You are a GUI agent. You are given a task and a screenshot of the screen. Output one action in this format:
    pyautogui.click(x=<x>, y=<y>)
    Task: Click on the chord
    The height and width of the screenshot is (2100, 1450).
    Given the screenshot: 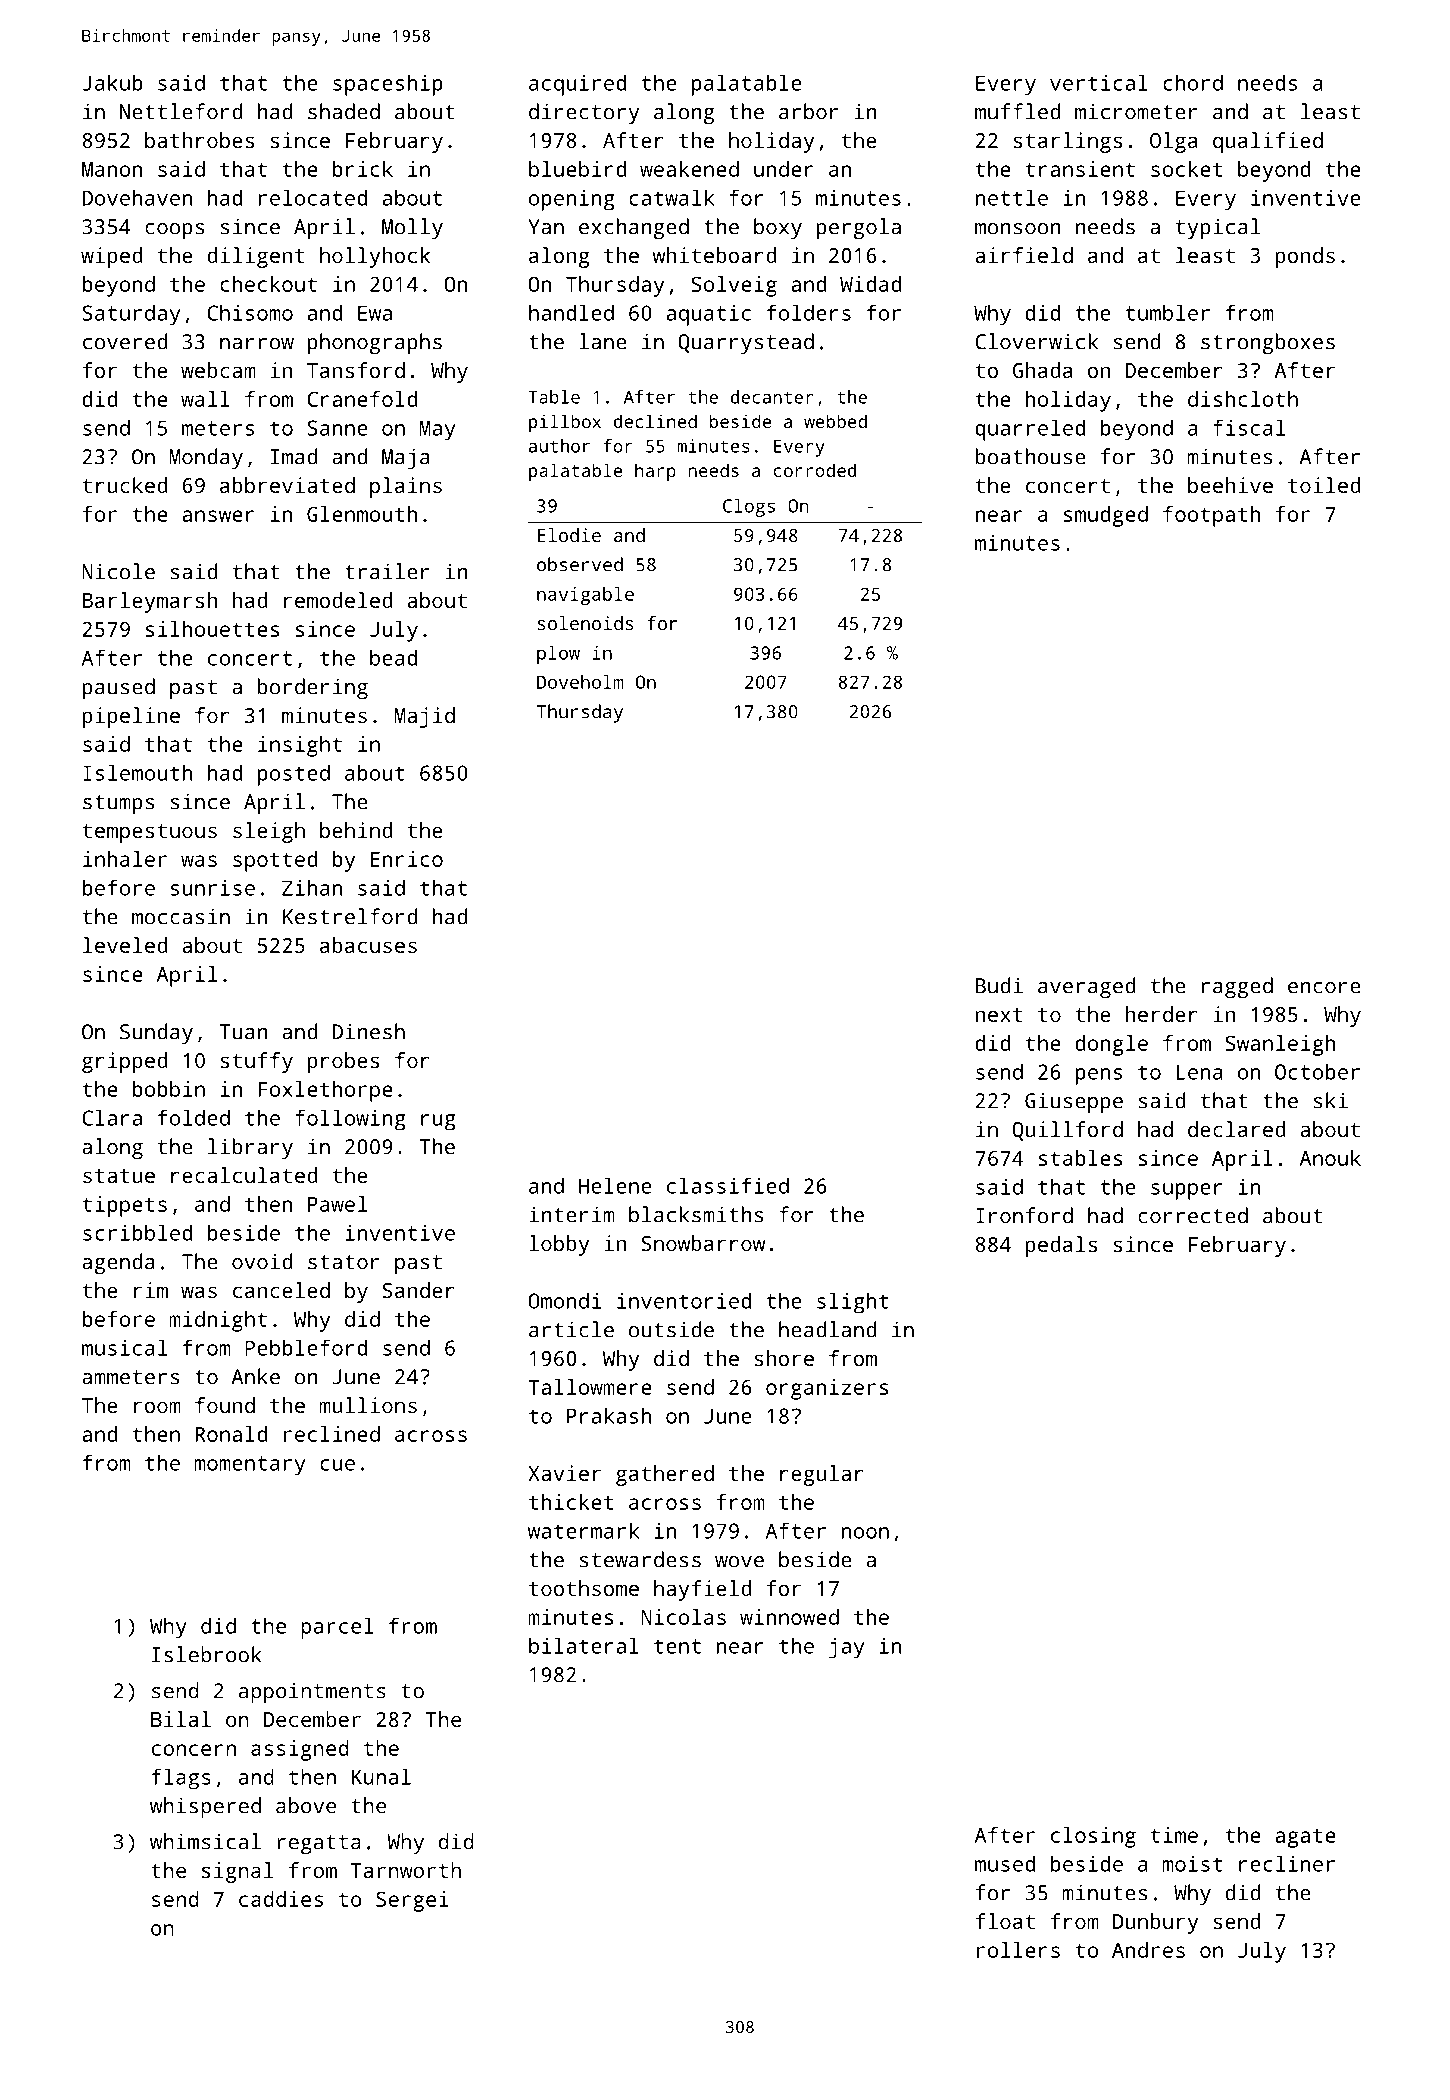 What is the action you would take?
    pyautogui.click(x=1193, y=82)
